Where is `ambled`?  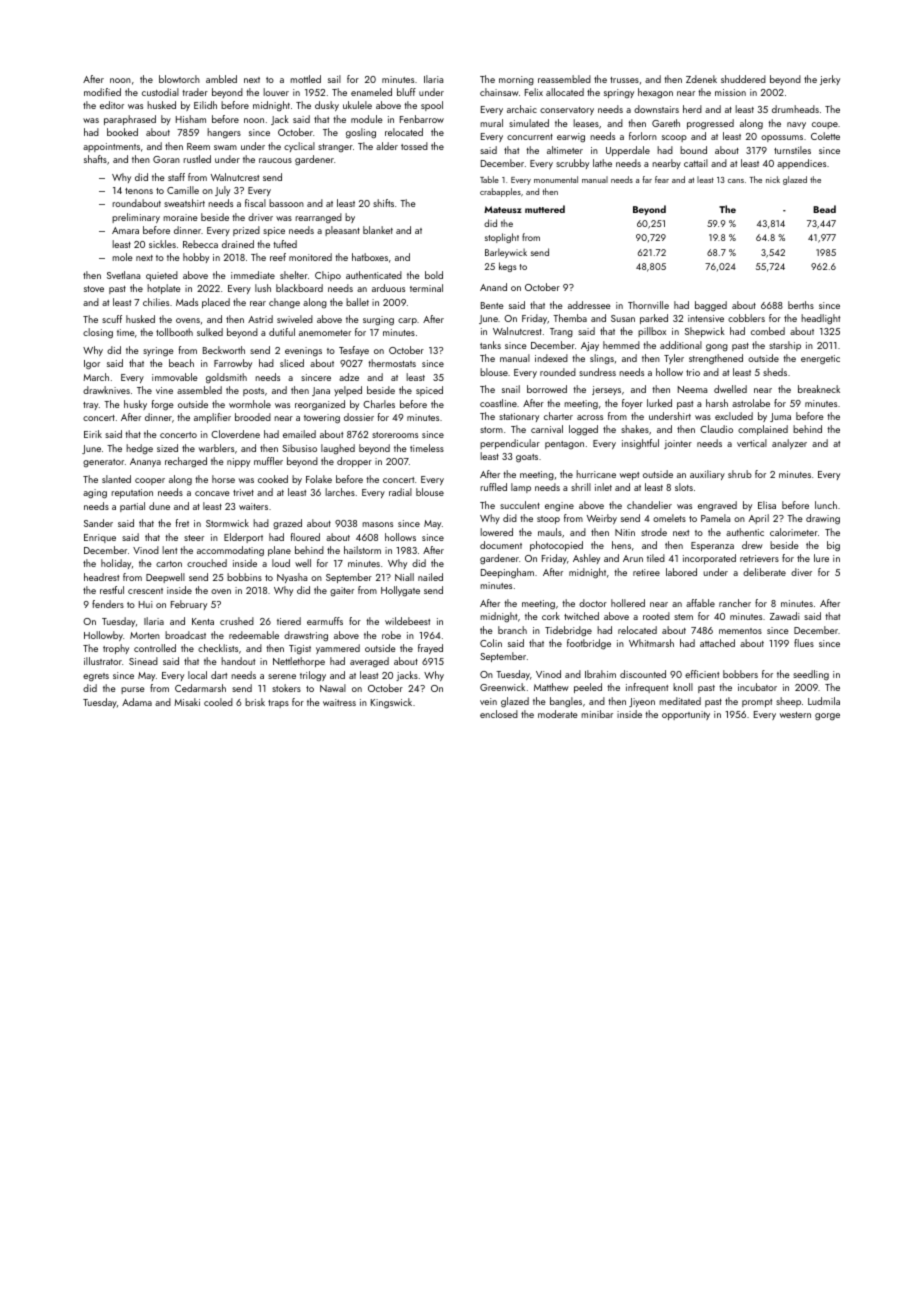 ambled is located at coordinates (221, 79).
